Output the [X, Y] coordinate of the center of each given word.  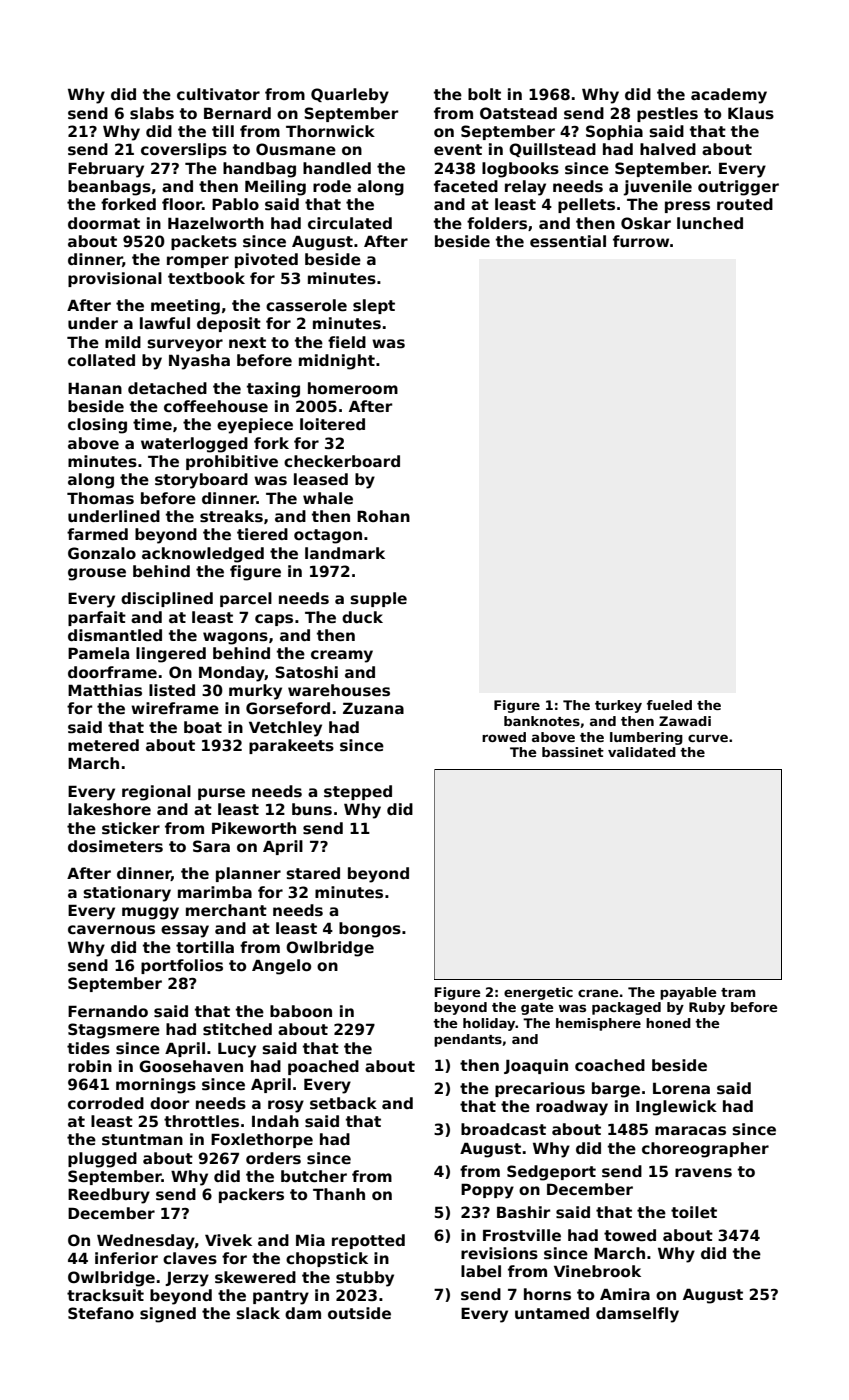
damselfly [637, 1315]
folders [497, 223]
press [687, 207]
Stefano [101, 1313]
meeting [185, 307]
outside [359, 1313]
